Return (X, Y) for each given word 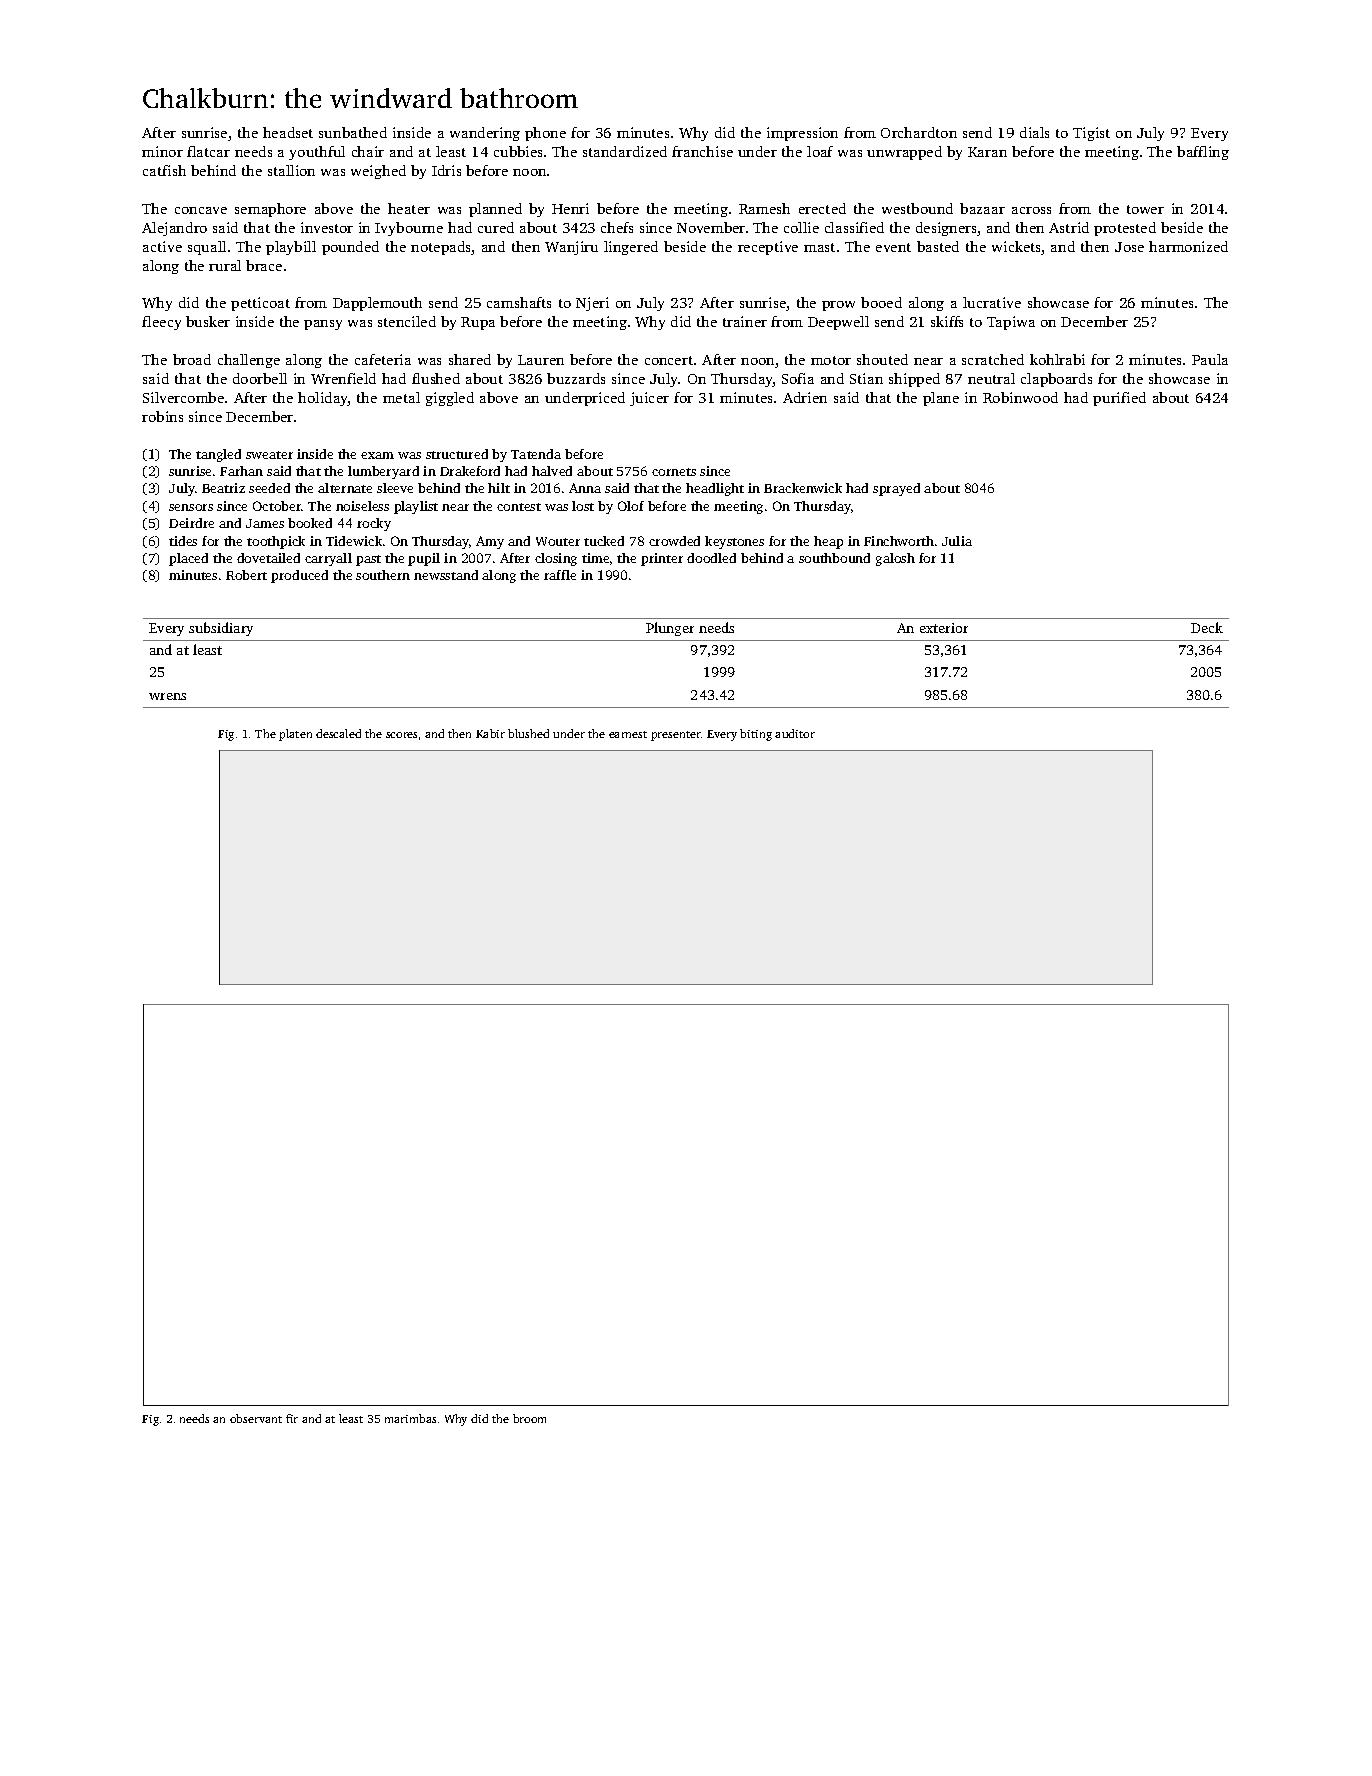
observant (256, 1418)
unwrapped (904, 153)
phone (545, 134)
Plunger (670, 629)
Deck (1207, 627)
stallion (291, 170)
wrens (167, 696)
